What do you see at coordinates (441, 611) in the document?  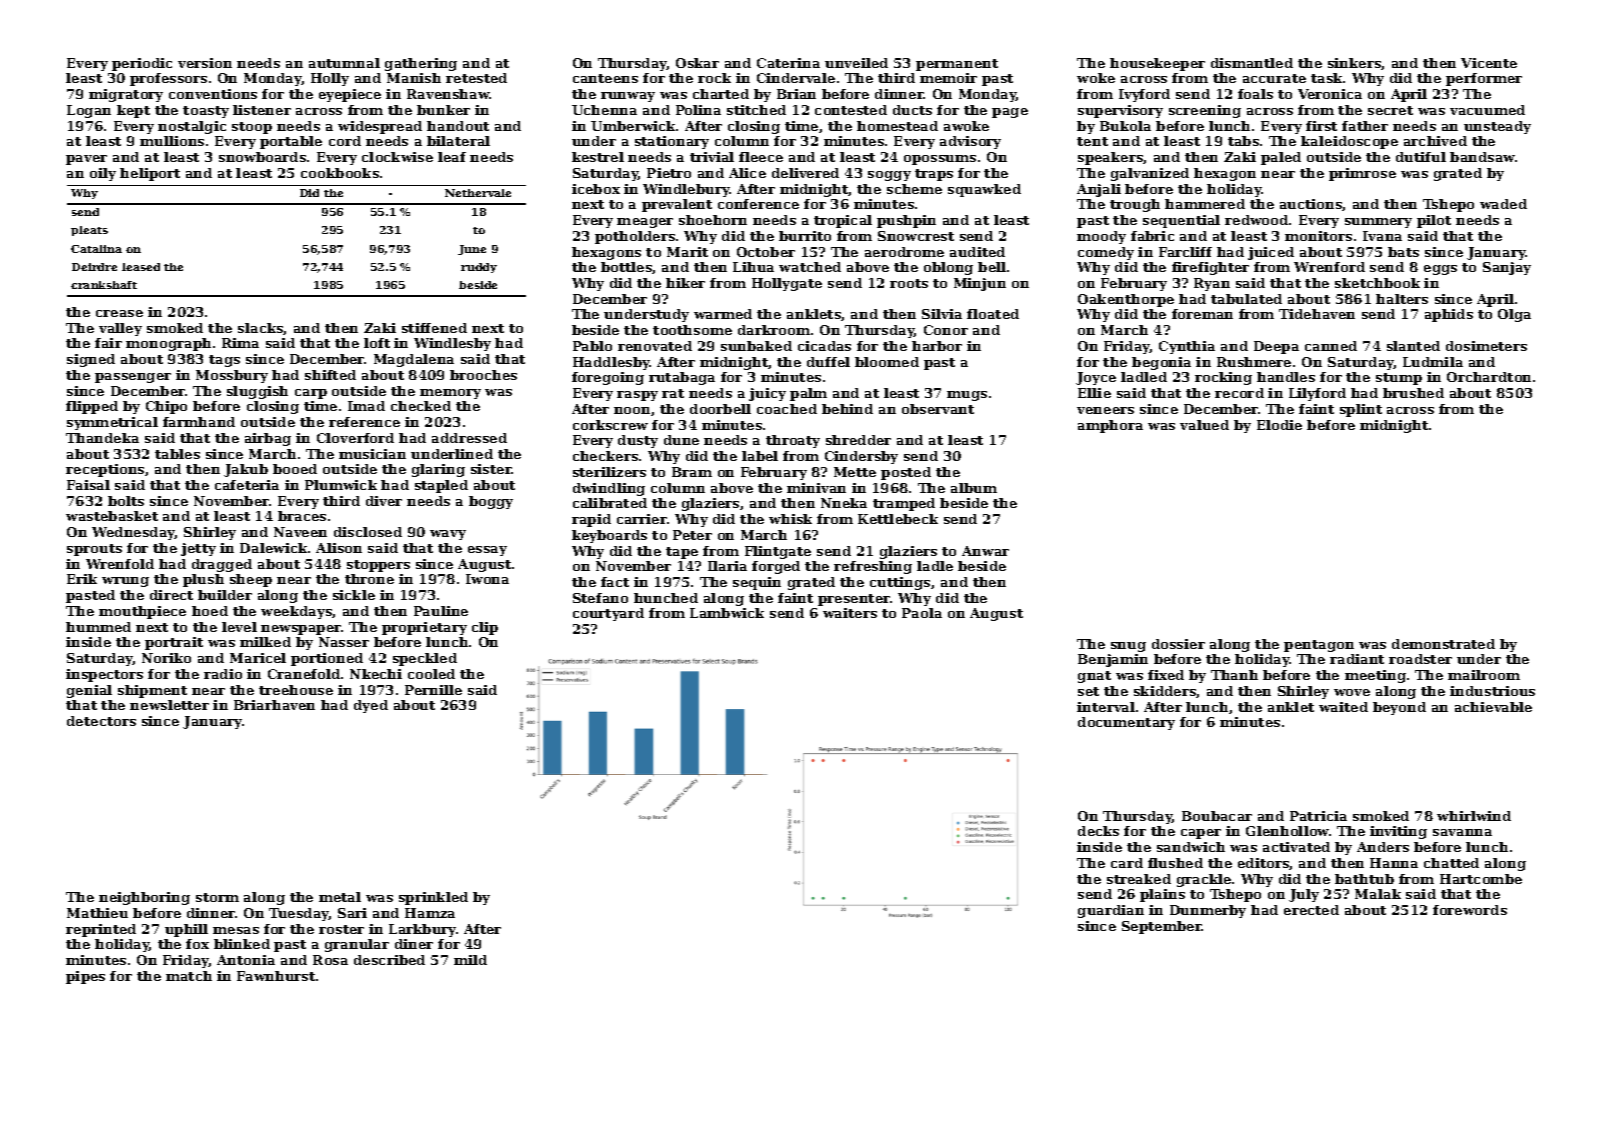 I see `Pauline` at bounding box center [441, 611].
